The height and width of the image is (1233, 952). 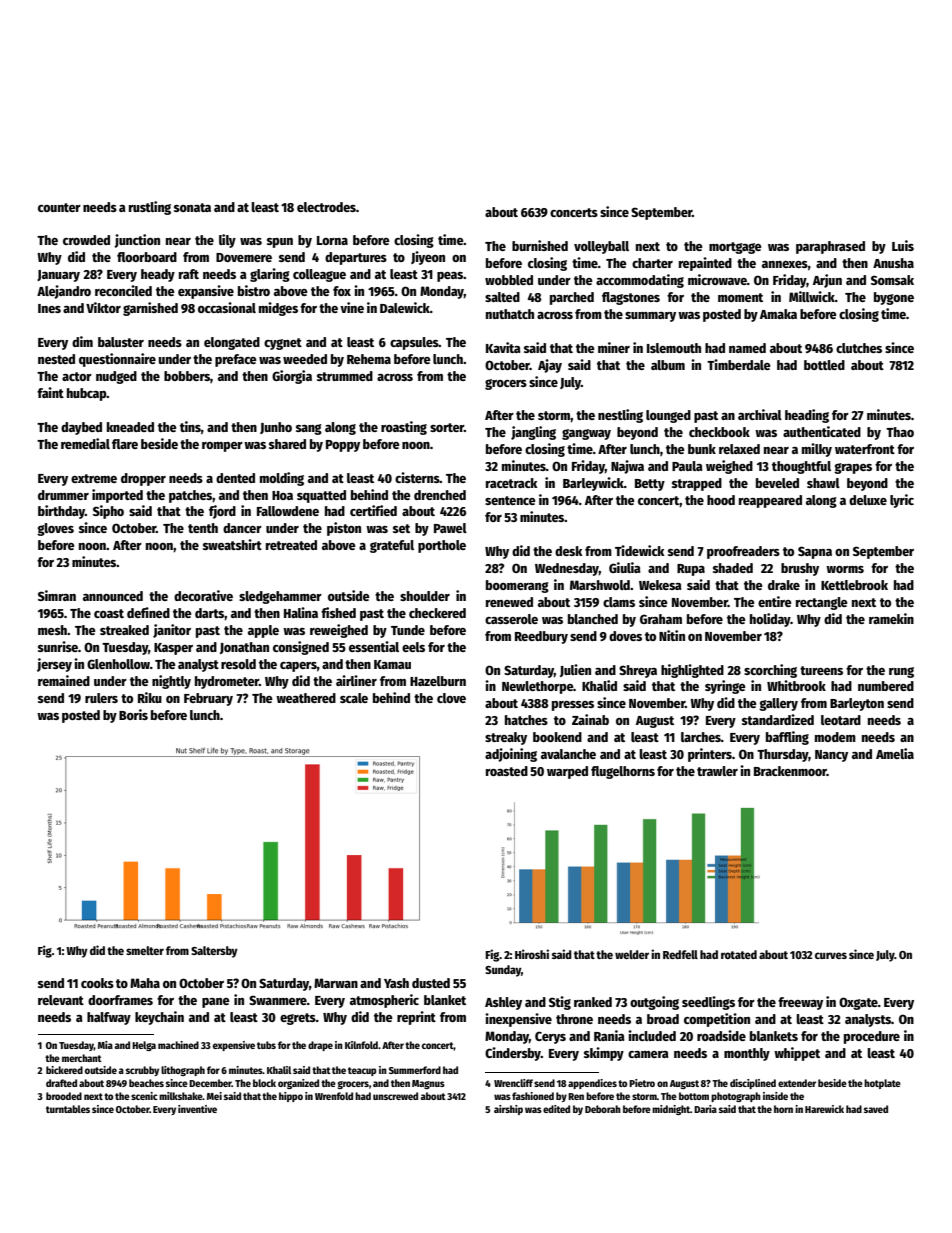 What do you see at coordinates (244, 257) in the image?
I see `Dovemere` at bounding box center [244, 257].
